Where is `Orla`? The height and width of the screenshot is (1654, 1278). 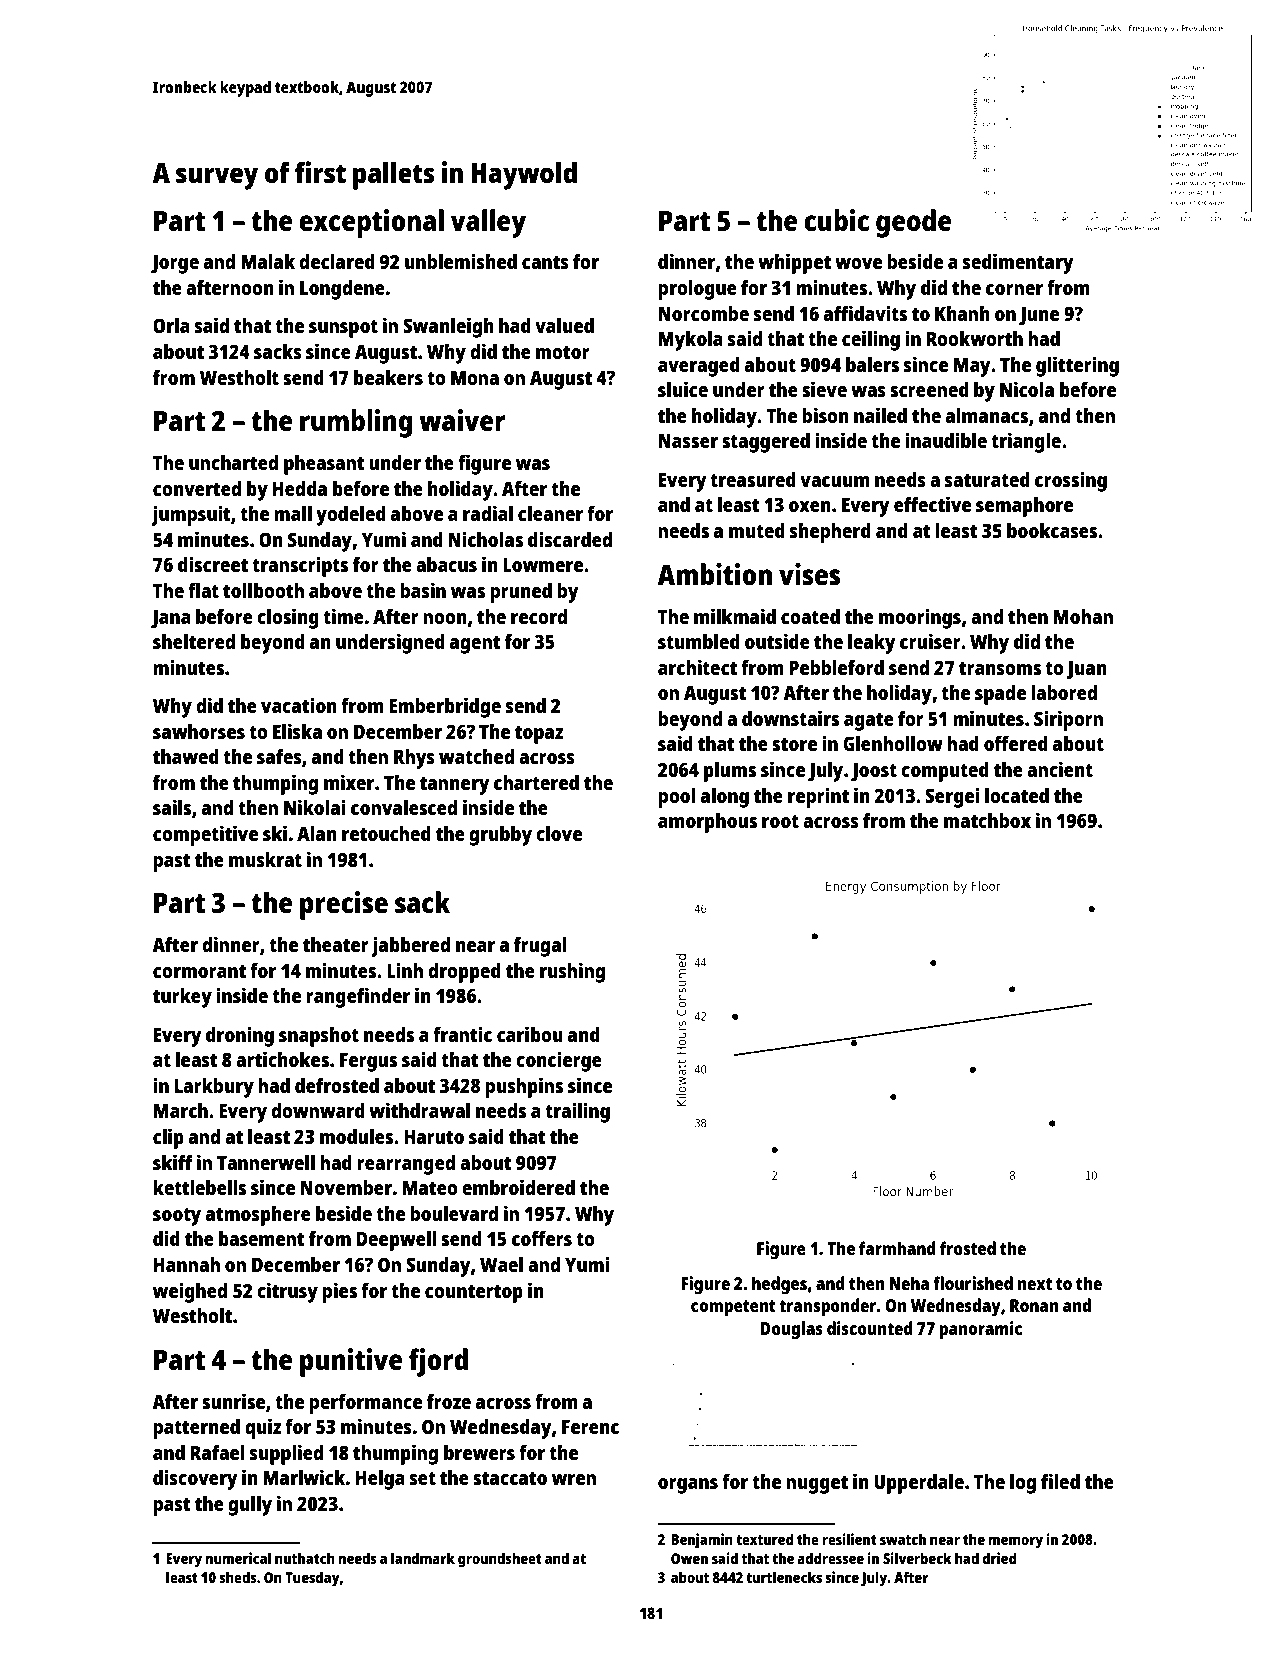
Orla is located at coordinates (171, 325).
